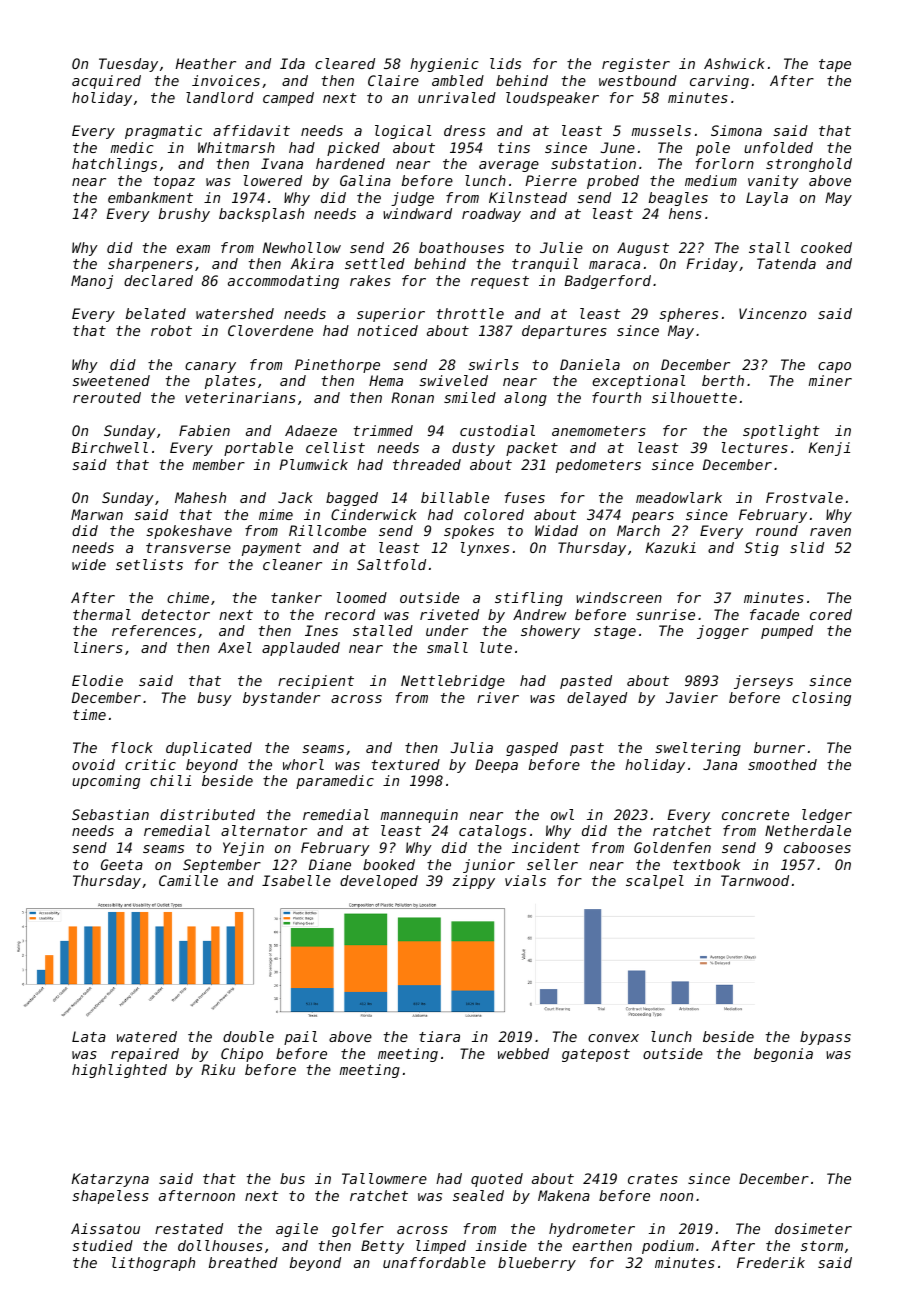 The width and height of the image is (924, 1308). Describe the element at coordinates (783, 1055) in the image. I see `begonia` at that location.
